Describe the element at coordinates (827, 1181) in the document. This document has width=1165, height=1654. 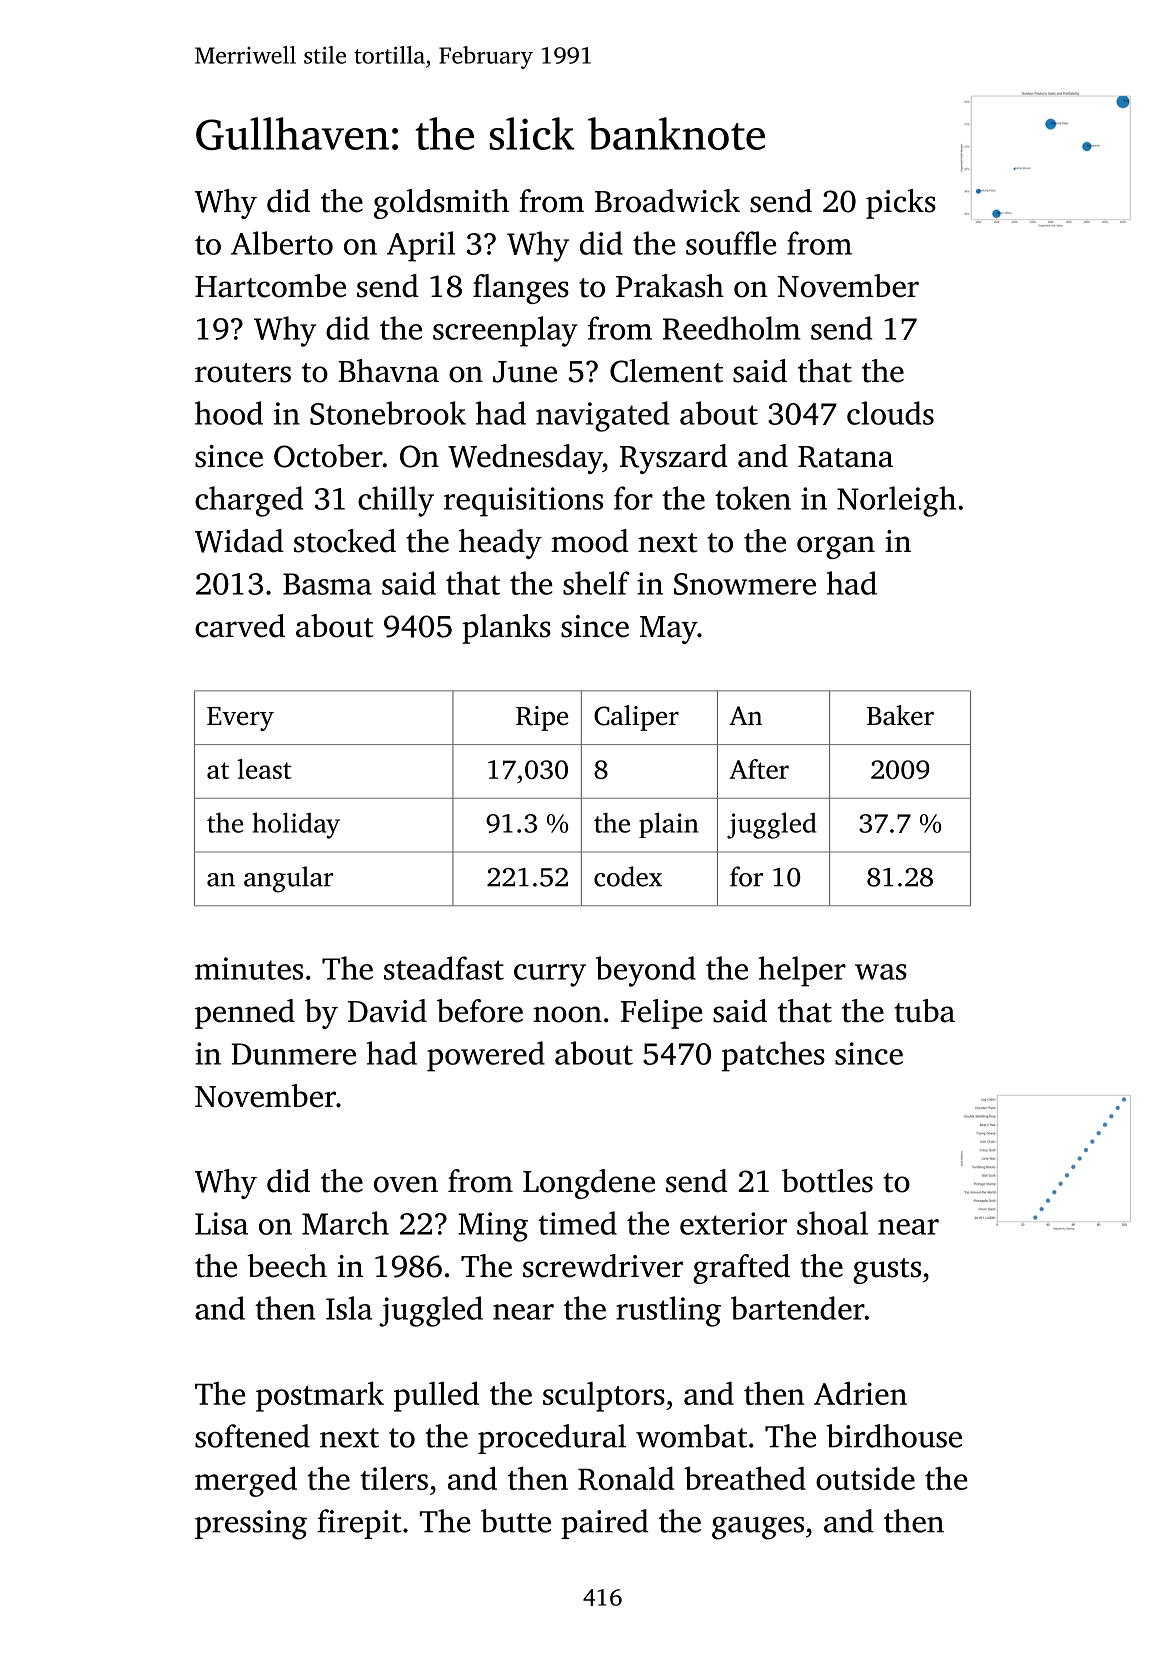
I see `bottles` at that location.
